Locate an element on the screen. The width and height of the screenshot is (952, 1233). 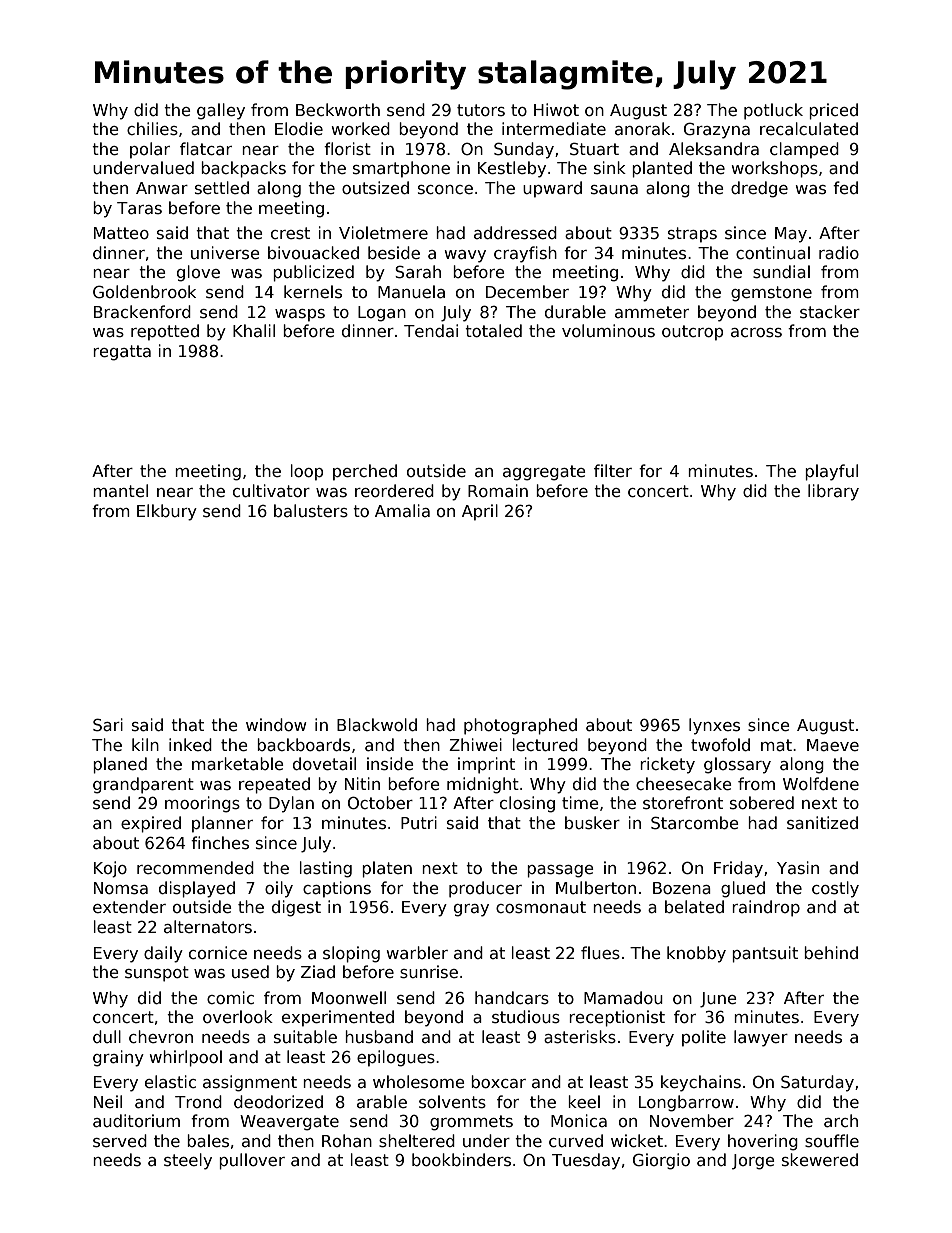
potluck is located at coordinates (773, 111).
